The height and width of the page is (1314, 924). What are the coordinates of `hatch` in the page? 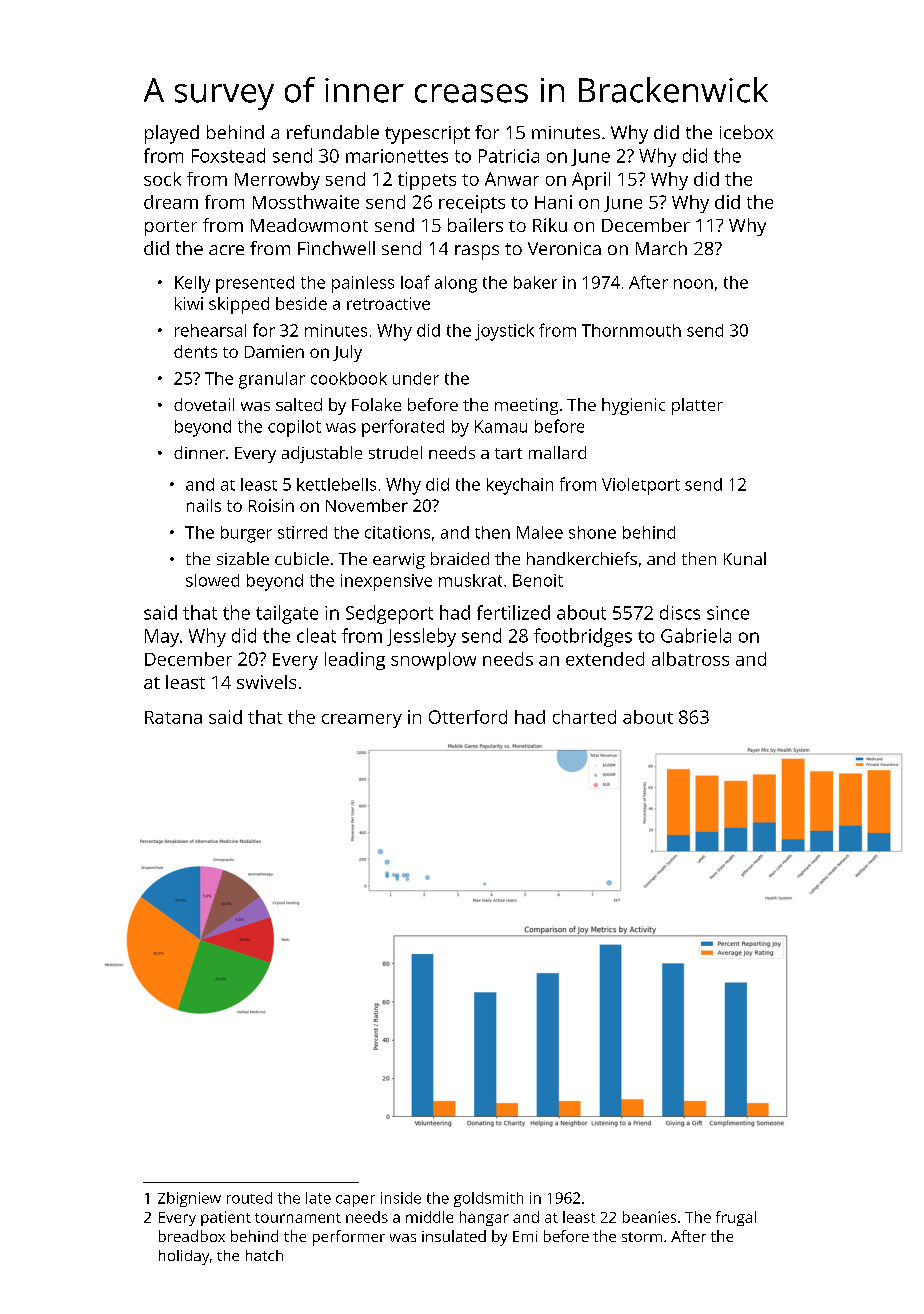 It's located at (264, 1255).
